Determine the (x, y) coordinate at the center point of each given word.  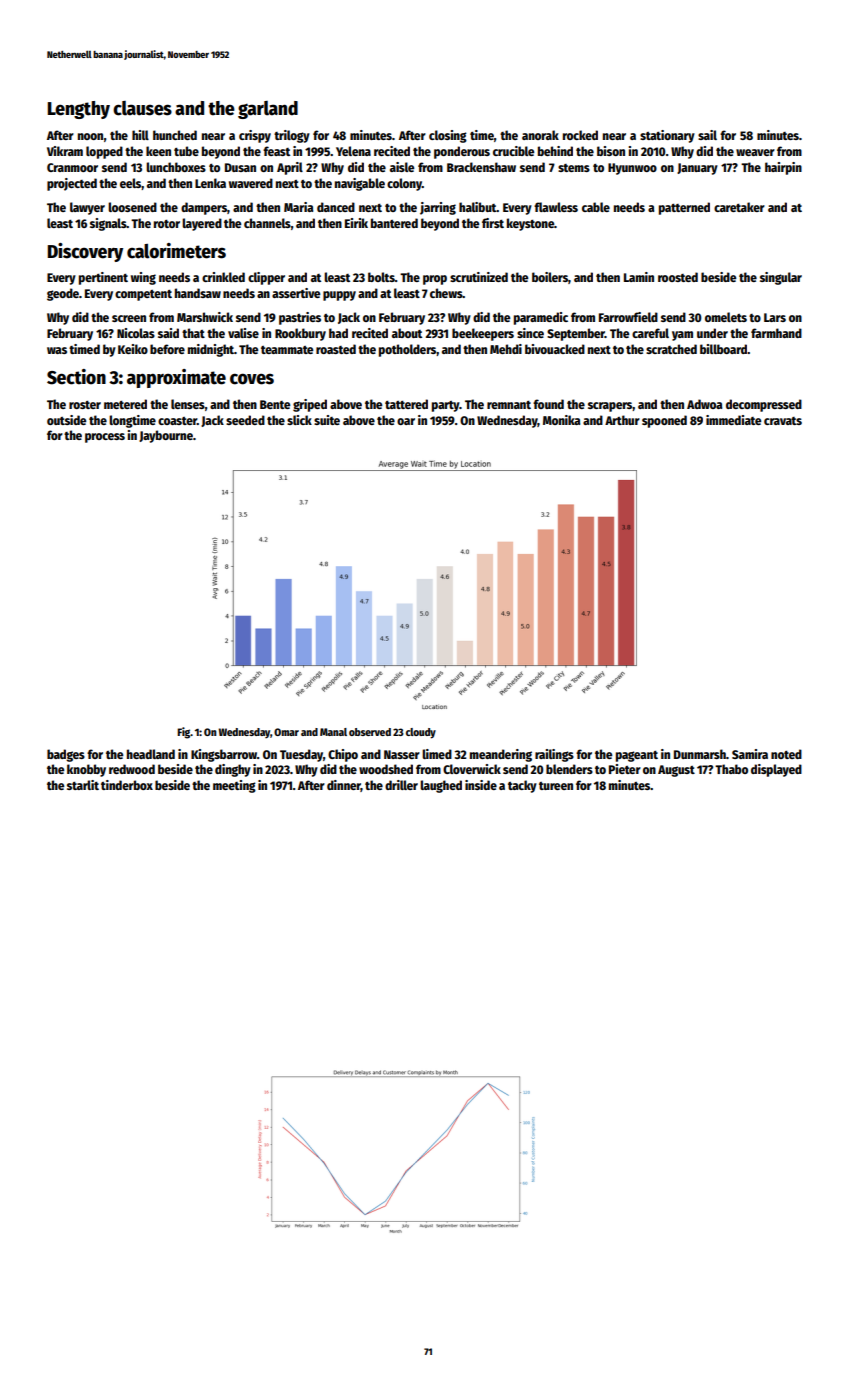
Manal (333, 732)
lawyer (87, 208)
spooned (664, 421)
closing (448, 136)
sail (707, 135)
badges (66, 755)
